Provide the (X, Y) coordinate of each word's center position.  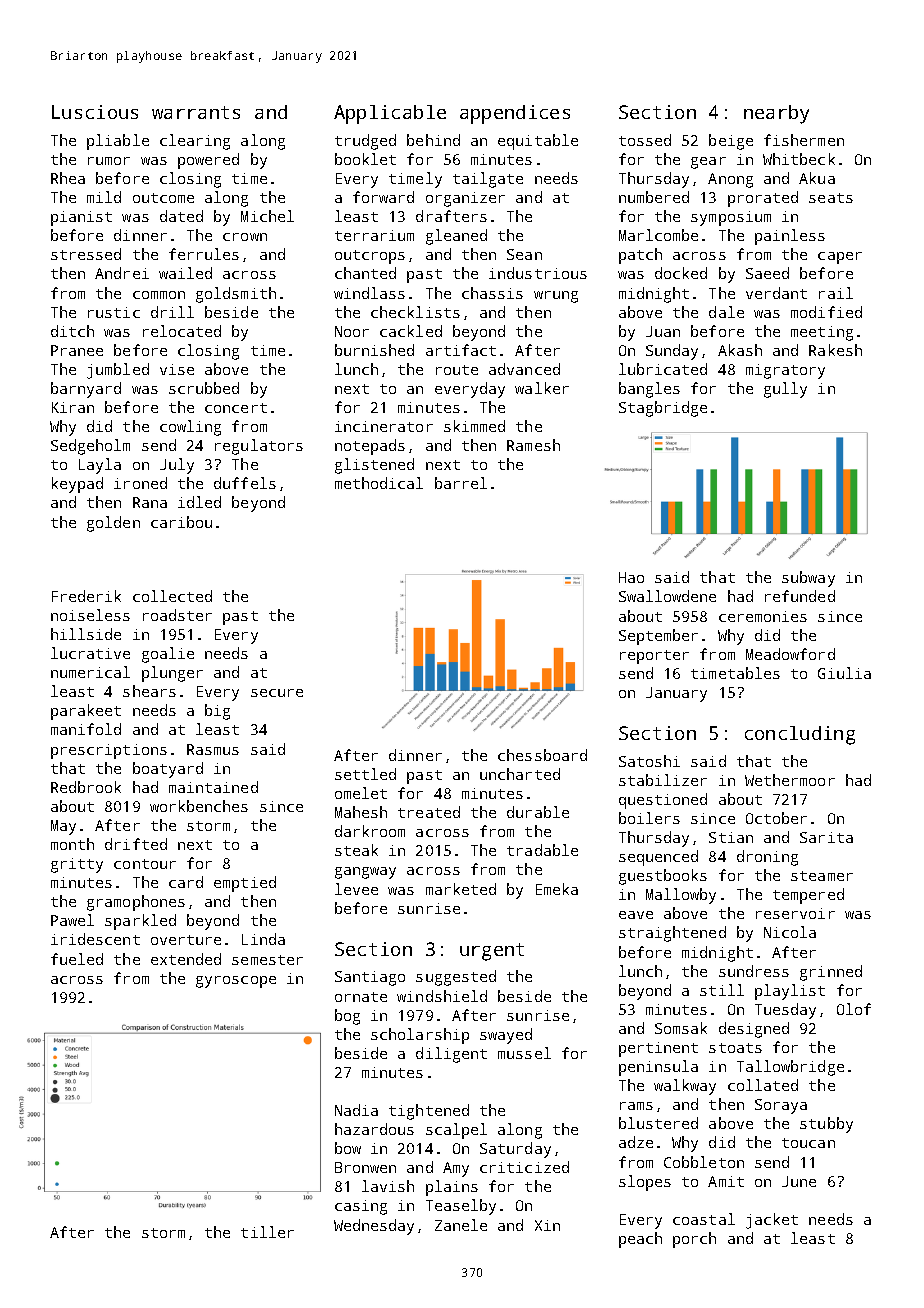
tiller (267, 1232)
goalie (168, 655)
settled (365, 774)
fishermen (804, 140)
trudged (365, 142)
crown (245, 237)
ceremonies (763, 616)
